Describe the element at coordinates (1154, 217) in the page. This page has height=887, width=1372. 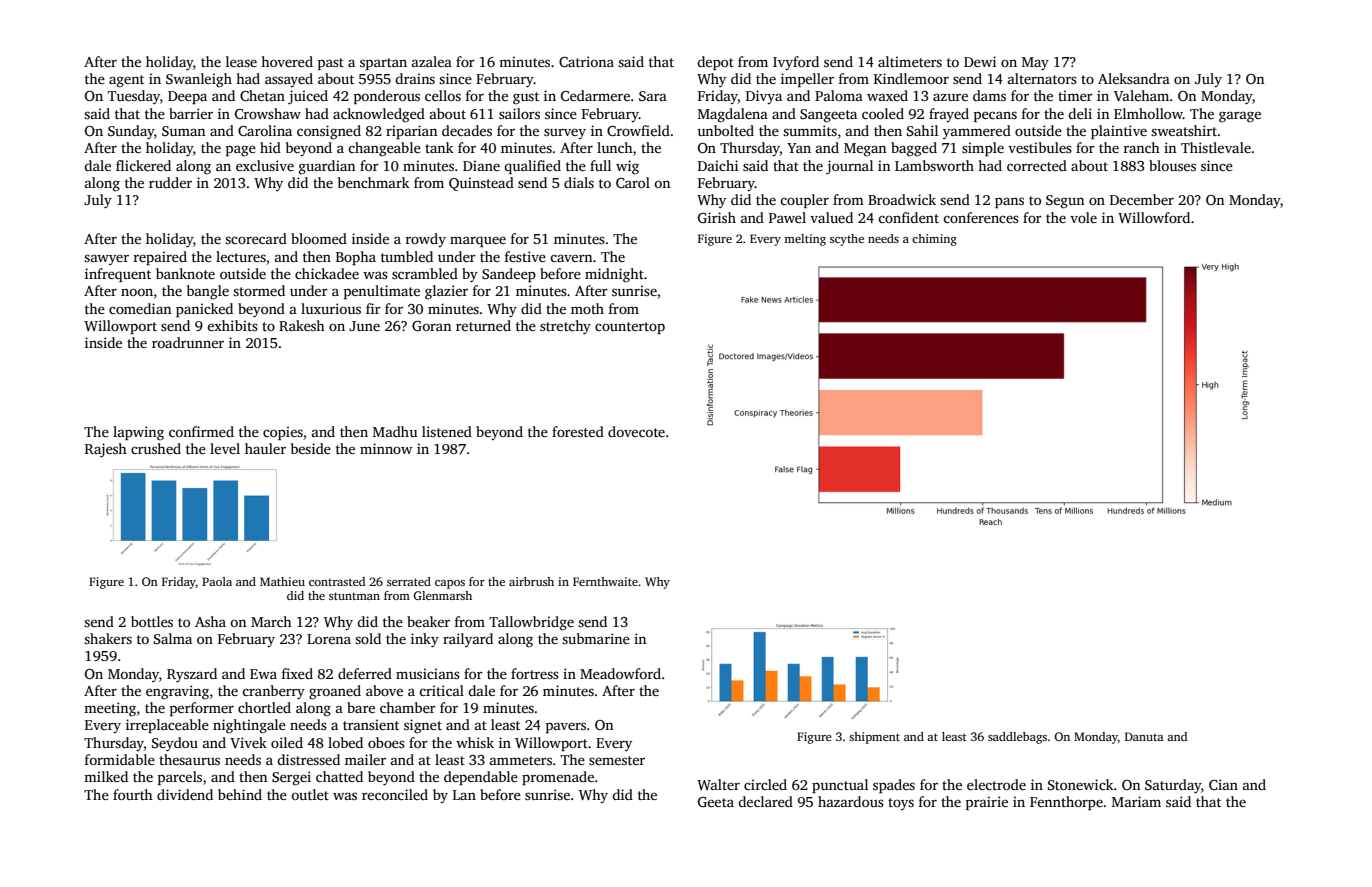
I see `Willowford` at that location.
